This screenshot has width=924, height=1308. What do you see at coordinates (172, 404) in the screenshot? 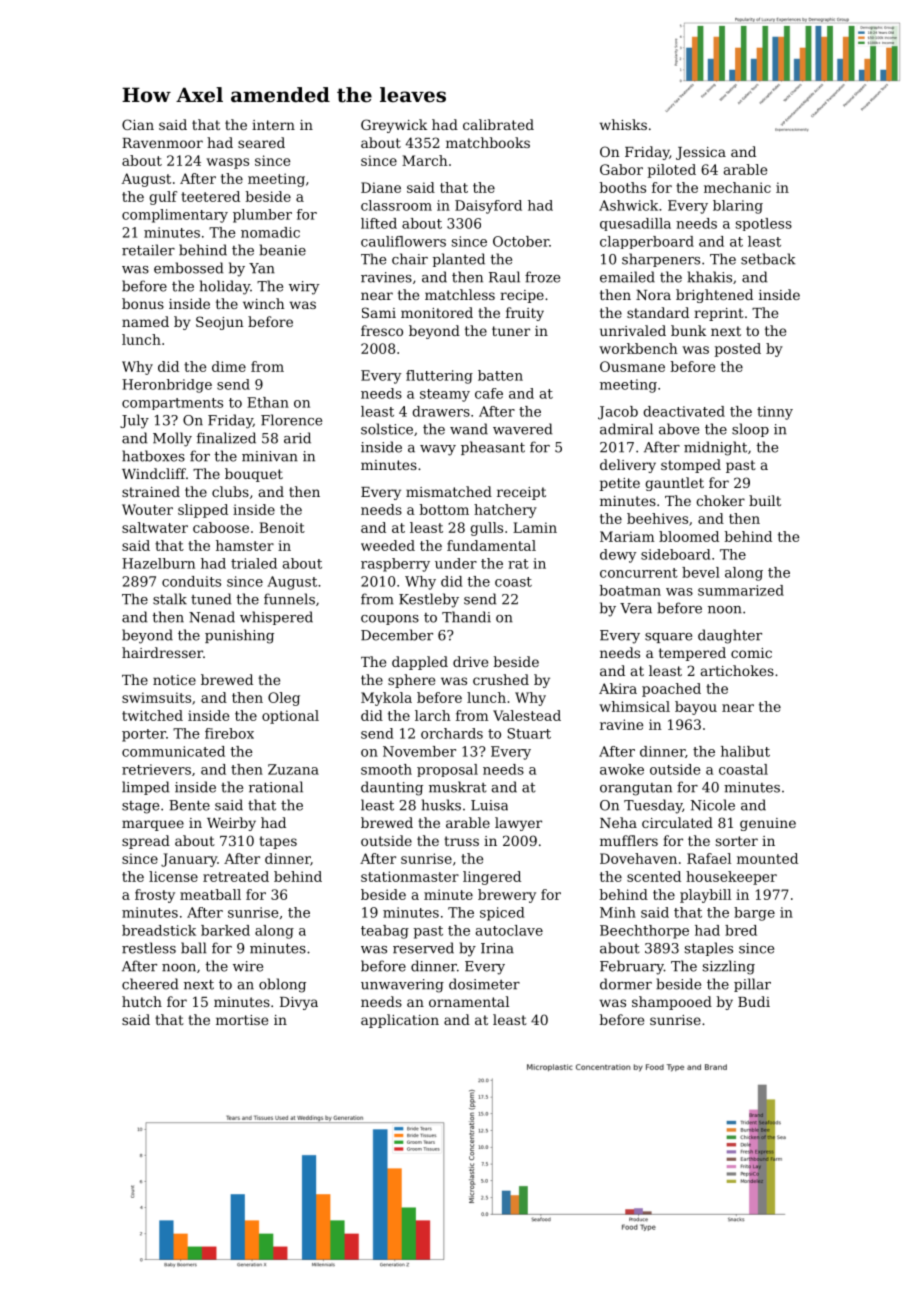
I see `compartments` at bounding box center [172, 404].
